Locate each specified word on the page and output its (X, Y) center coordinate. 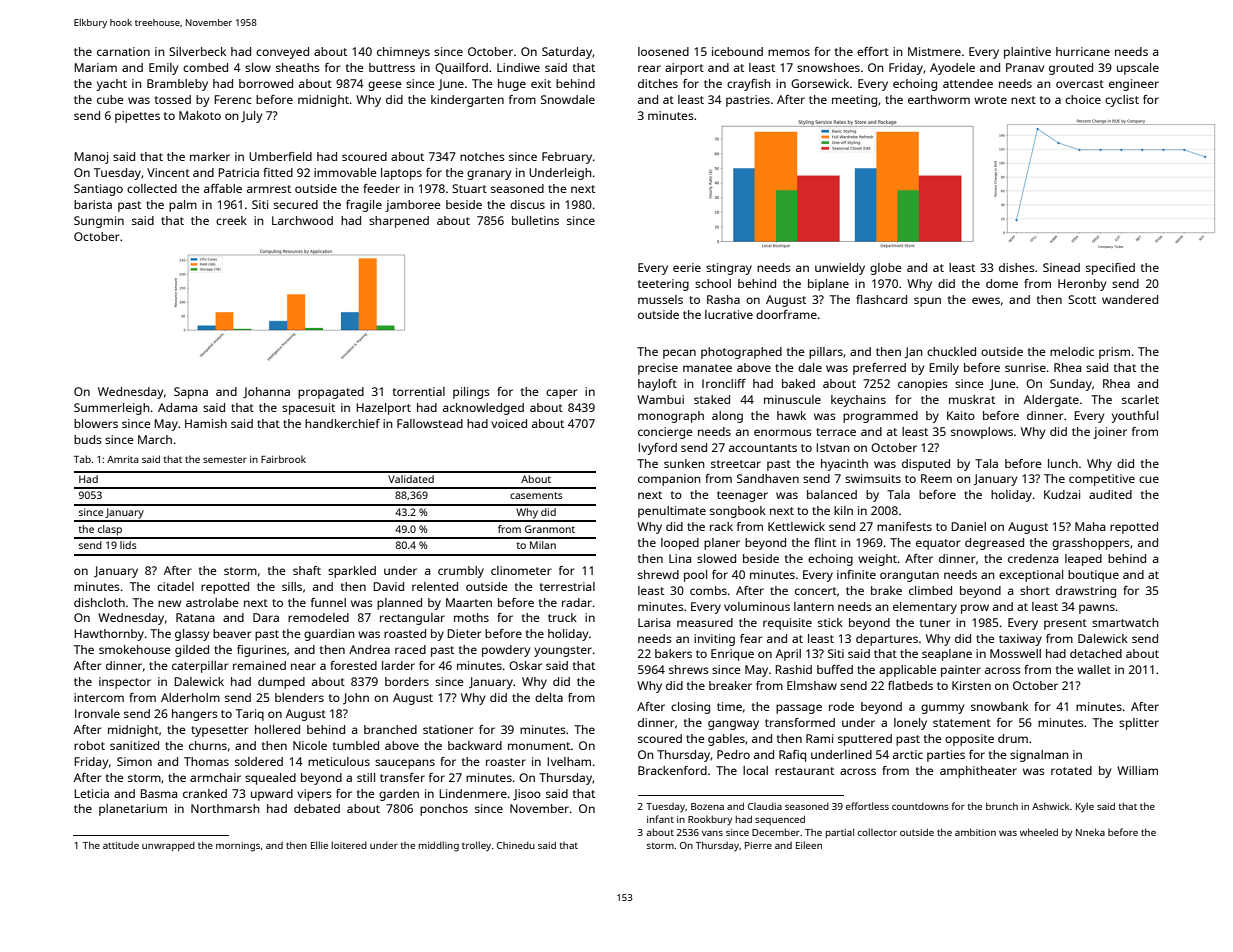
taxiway (1020, 640)
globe (886, 269)
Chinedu (516, 845)
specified (1110, 269)
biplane (828, 285)
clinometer (521, 570)
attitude (121, 845)
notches (482, 156)
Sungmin (99, 222)
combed (205, 67)
